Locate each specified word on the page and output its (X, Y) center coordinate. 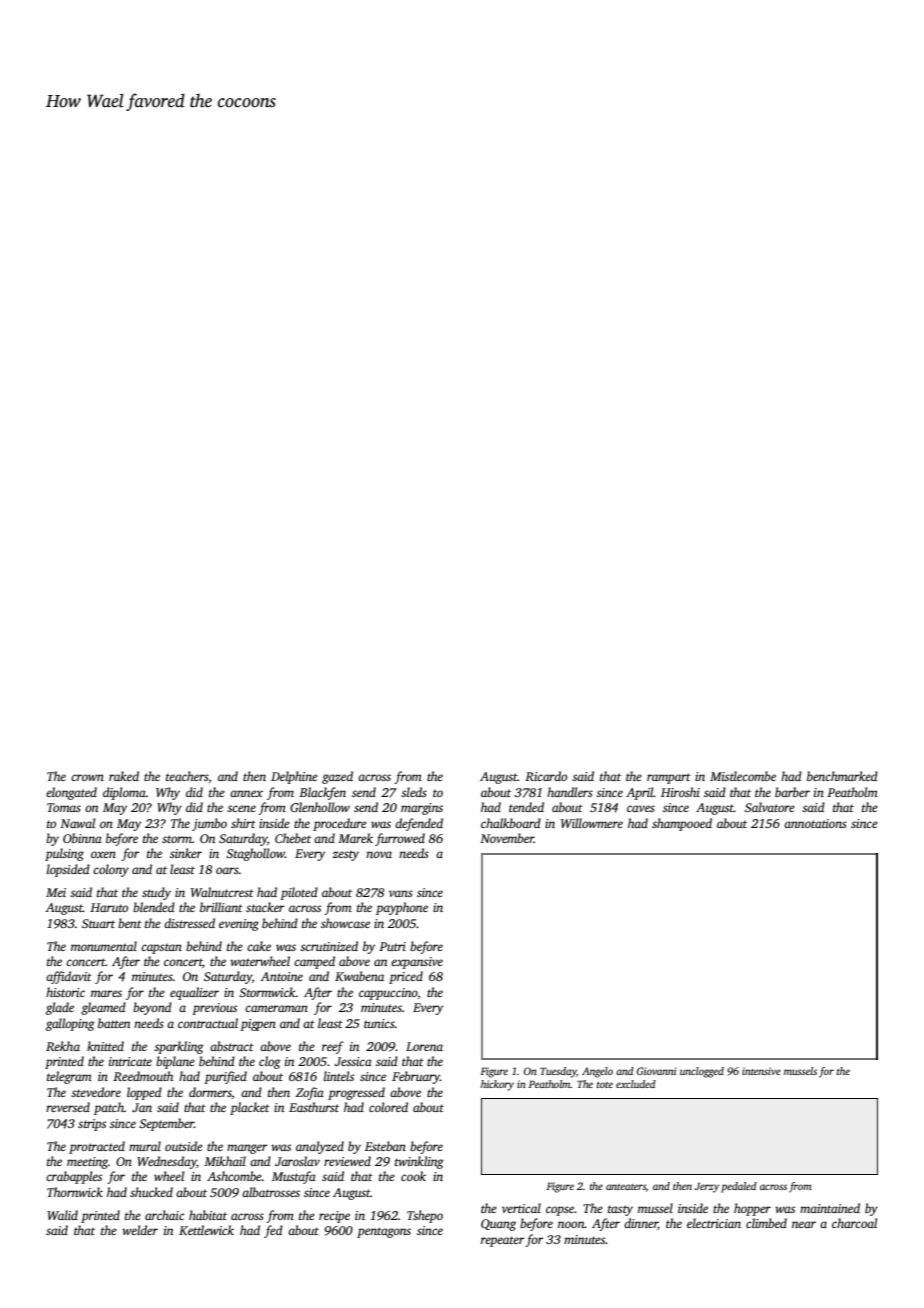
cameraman (276, 1008)
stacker (265, 907)
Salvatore (770, 807)
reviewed (347, 1161)
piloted (299, 893)
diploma (124, 793)
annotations (815, 823)
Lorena (424, 1046)
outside (184, 1146)
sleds (414, 792)
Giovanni (656, 1071)
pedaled (739, 1187)
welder (140, 1230)
